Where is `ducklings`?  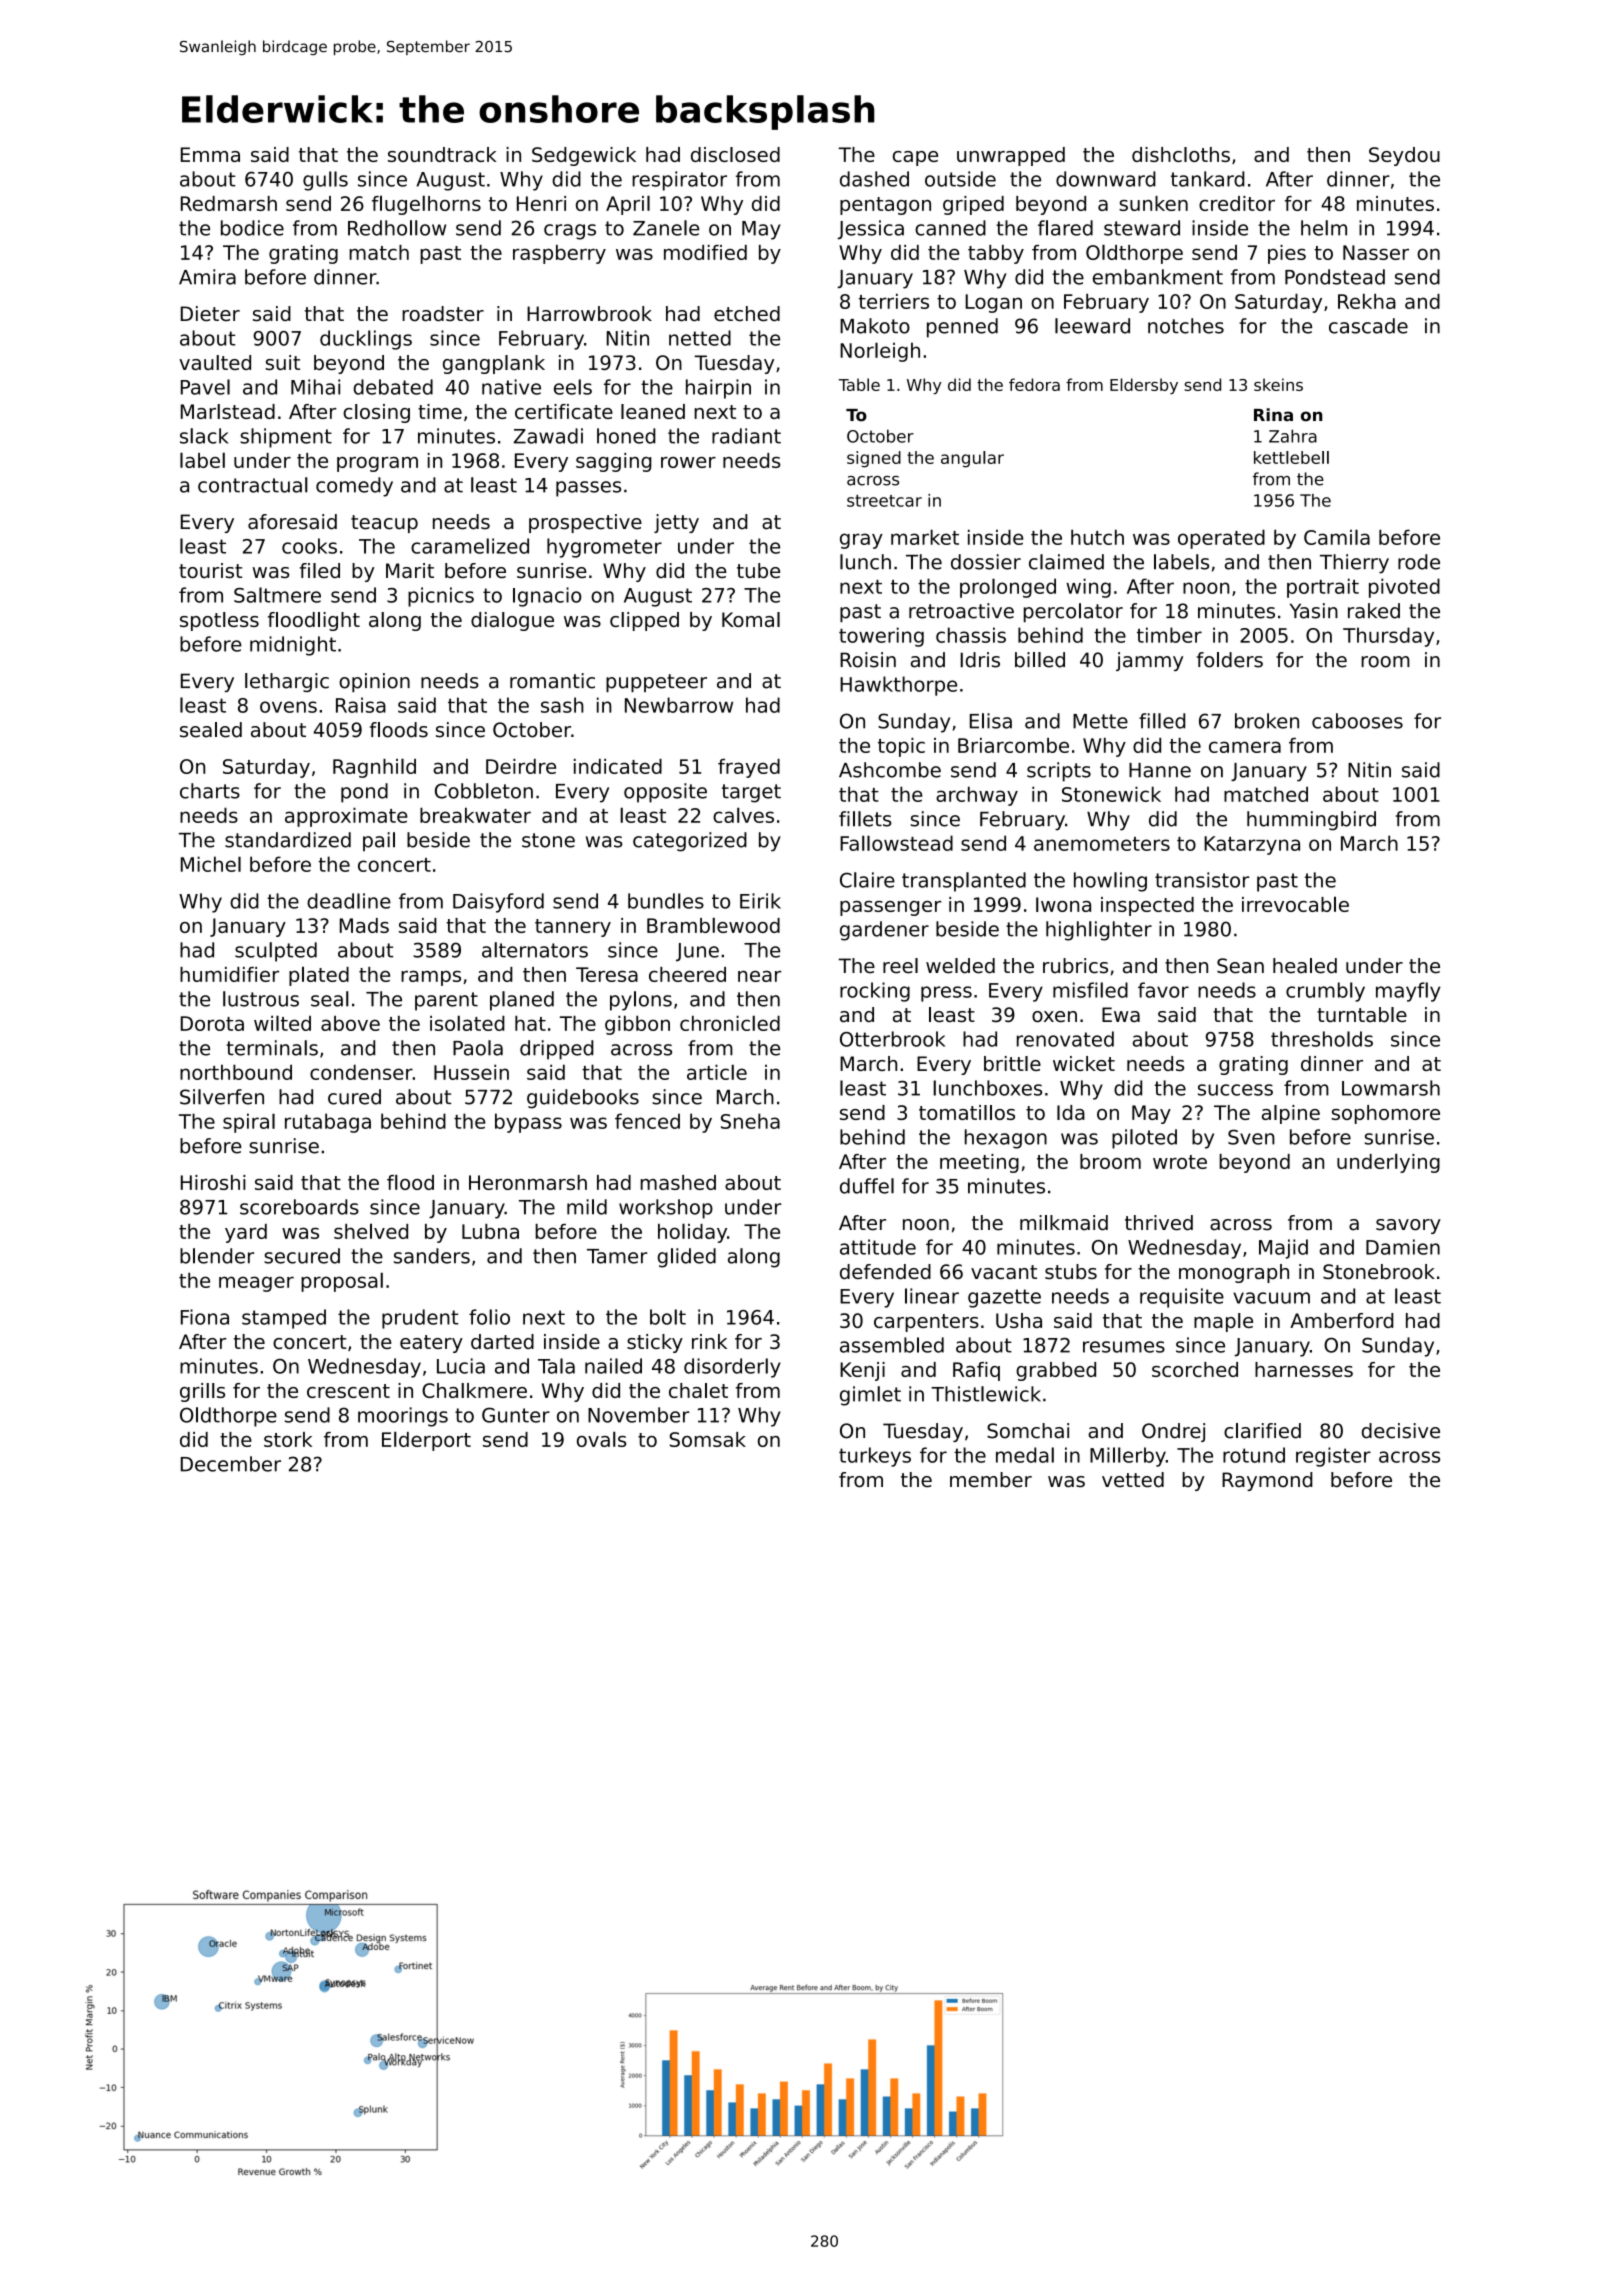 ducklings is located at coordinates (366, 340).
